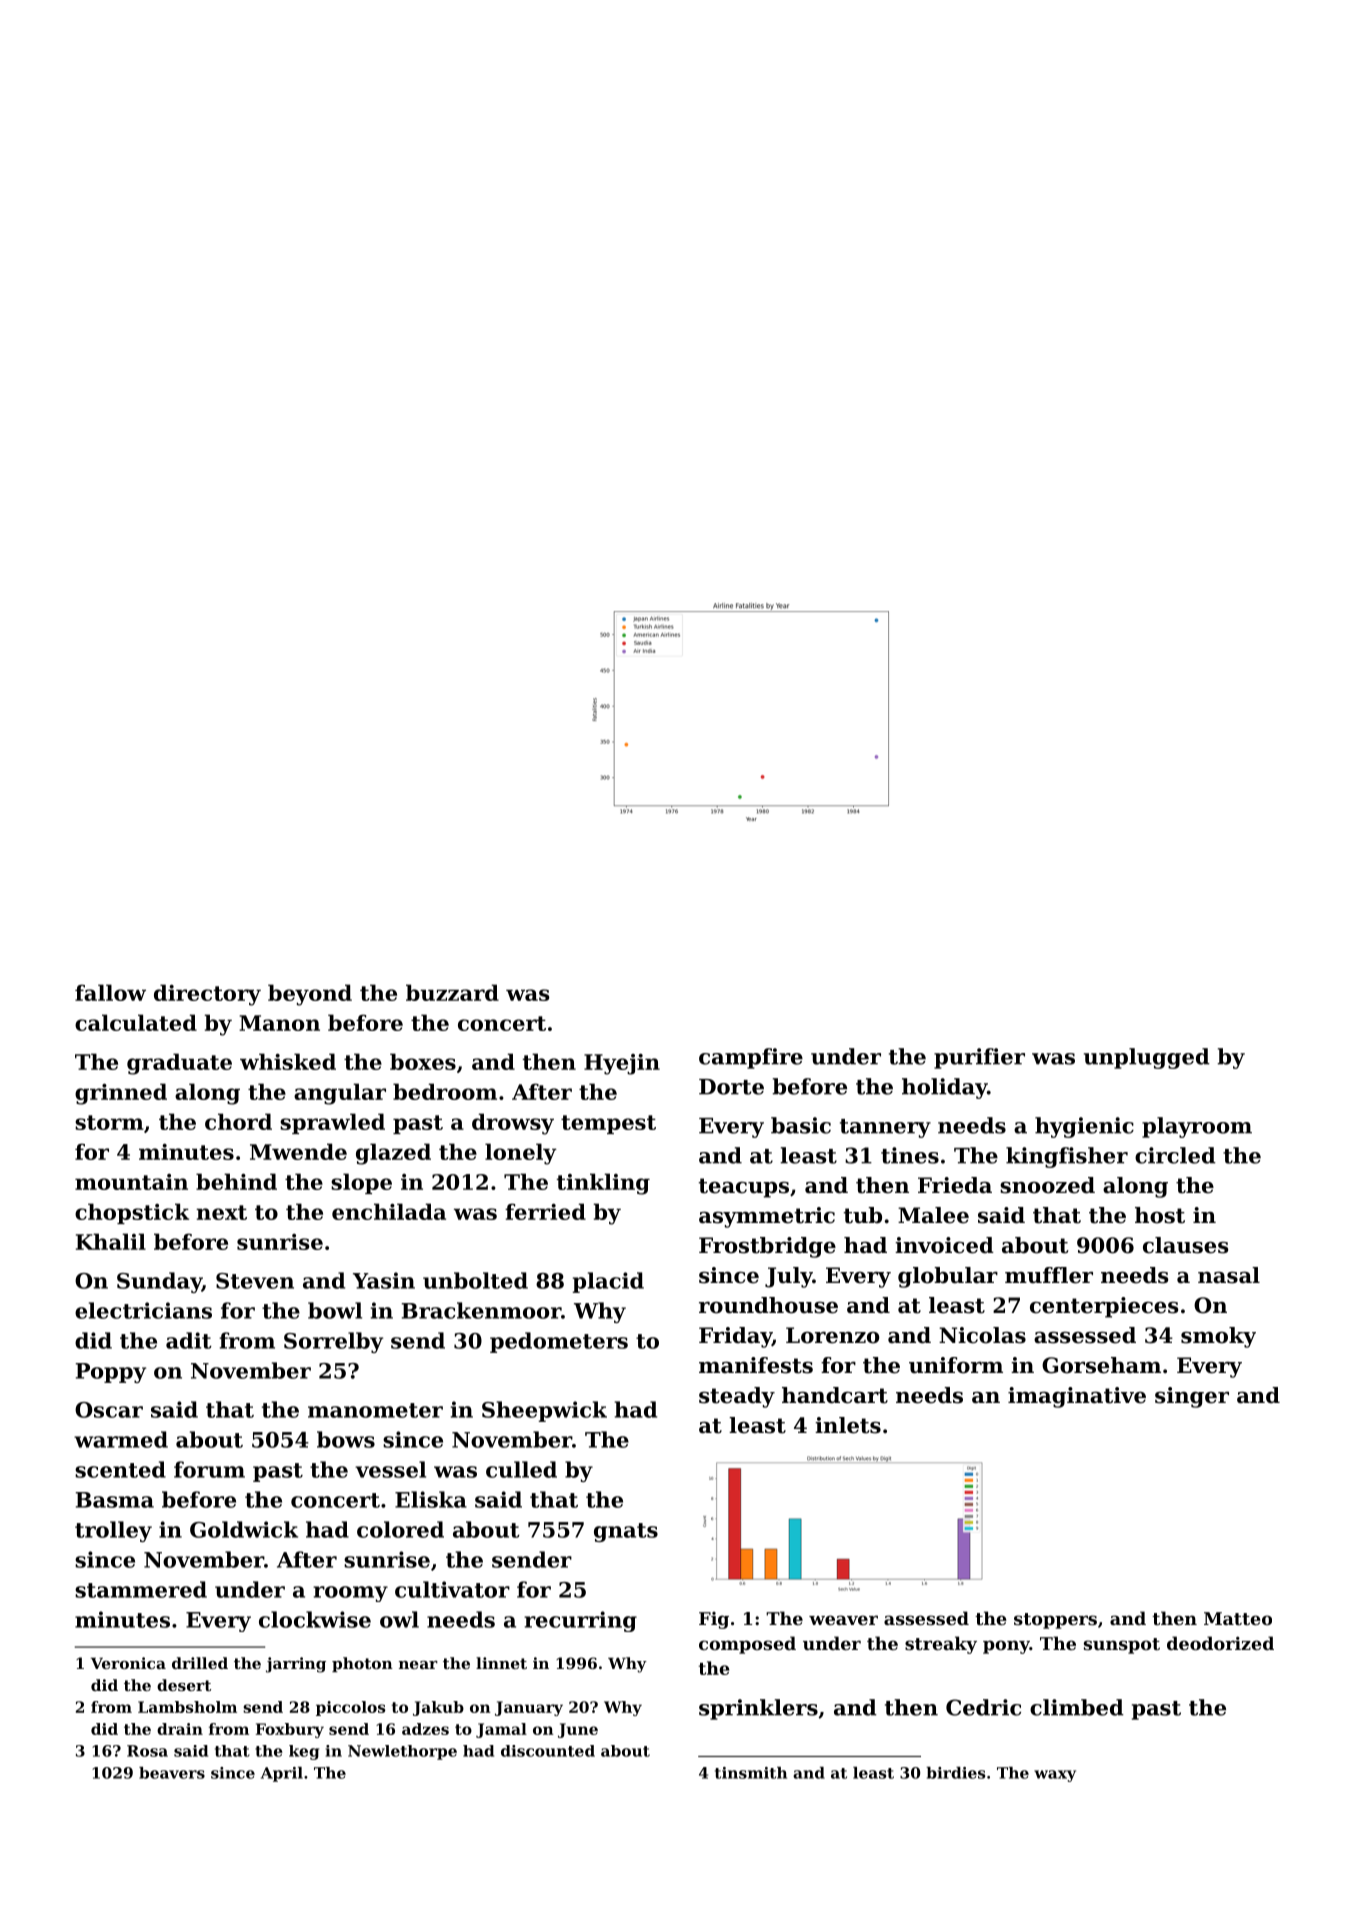 The image size is (1359, 1922). I want to click on buzzard, so click(452, 992).
